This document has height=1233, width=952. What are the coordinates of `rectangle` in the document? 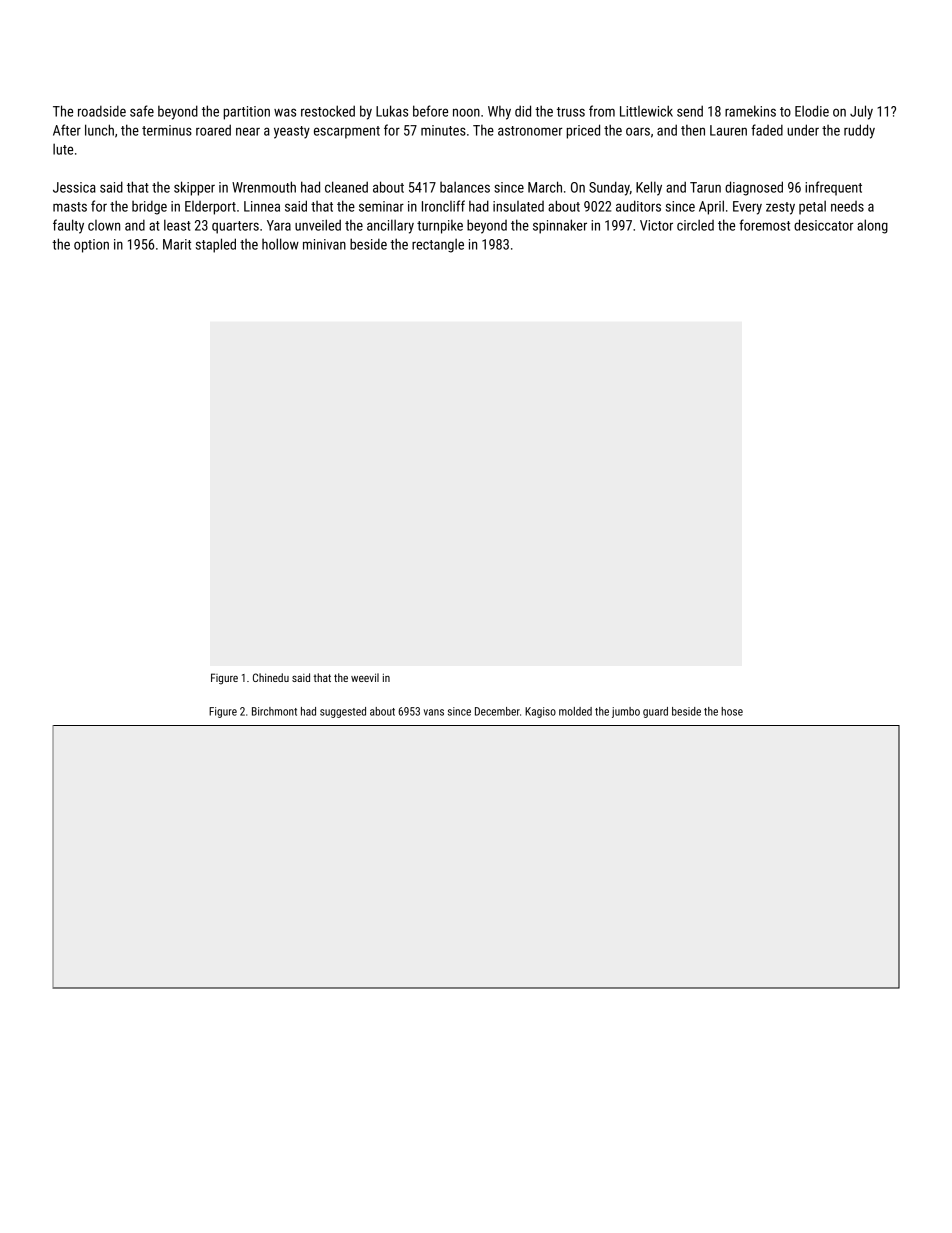 It's located at (438, 246).
